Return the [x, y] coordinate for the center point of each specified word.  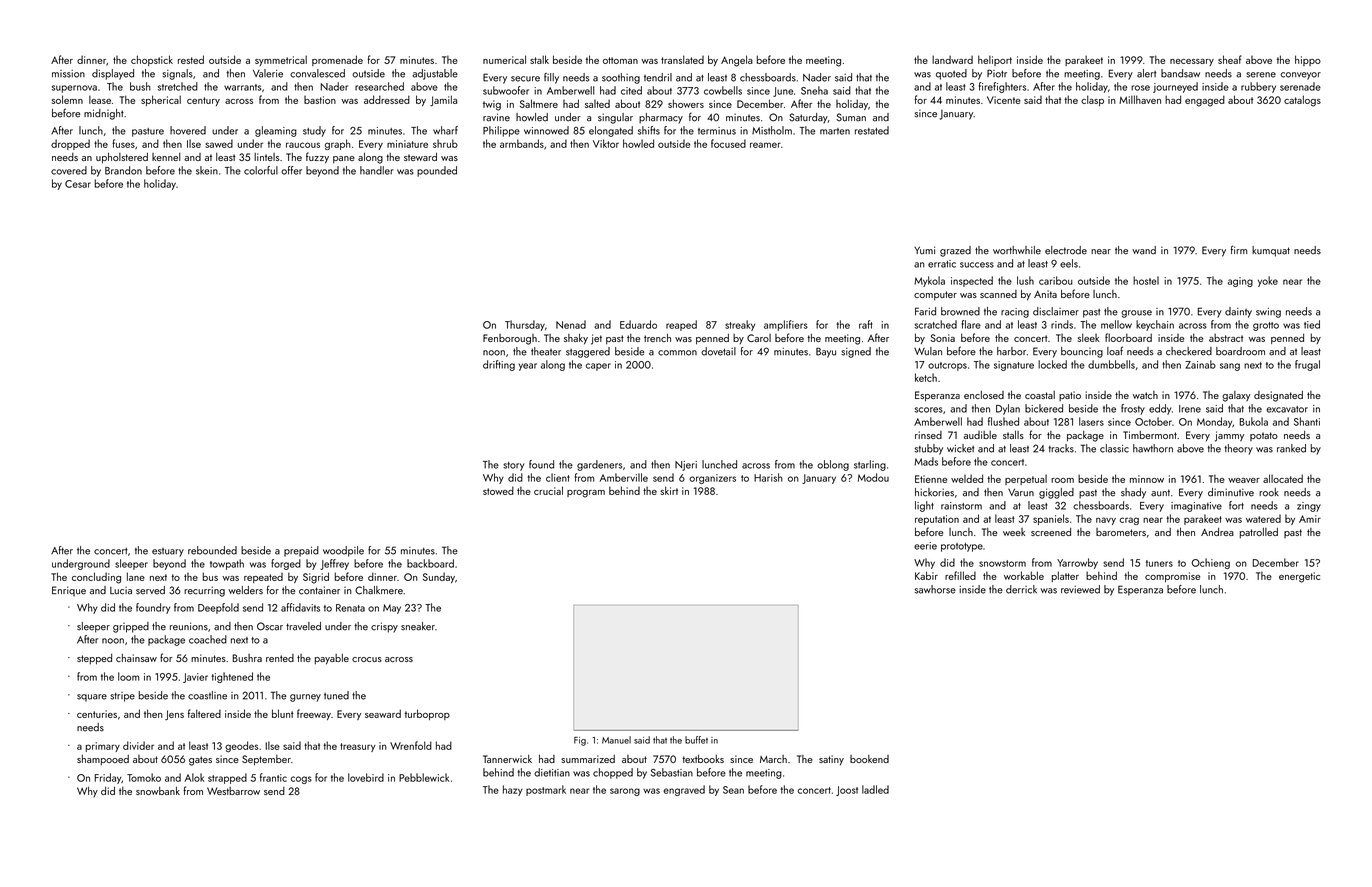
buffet [696, 740]
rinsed [928, 435]
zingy [1309, 507]
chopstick [152, 60]
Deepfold [218, 608]
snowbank [158, 791]
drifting [499, 365]
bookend [869, 759]
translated [682, 59]
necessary [1192, 62]
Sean [733, 790]
